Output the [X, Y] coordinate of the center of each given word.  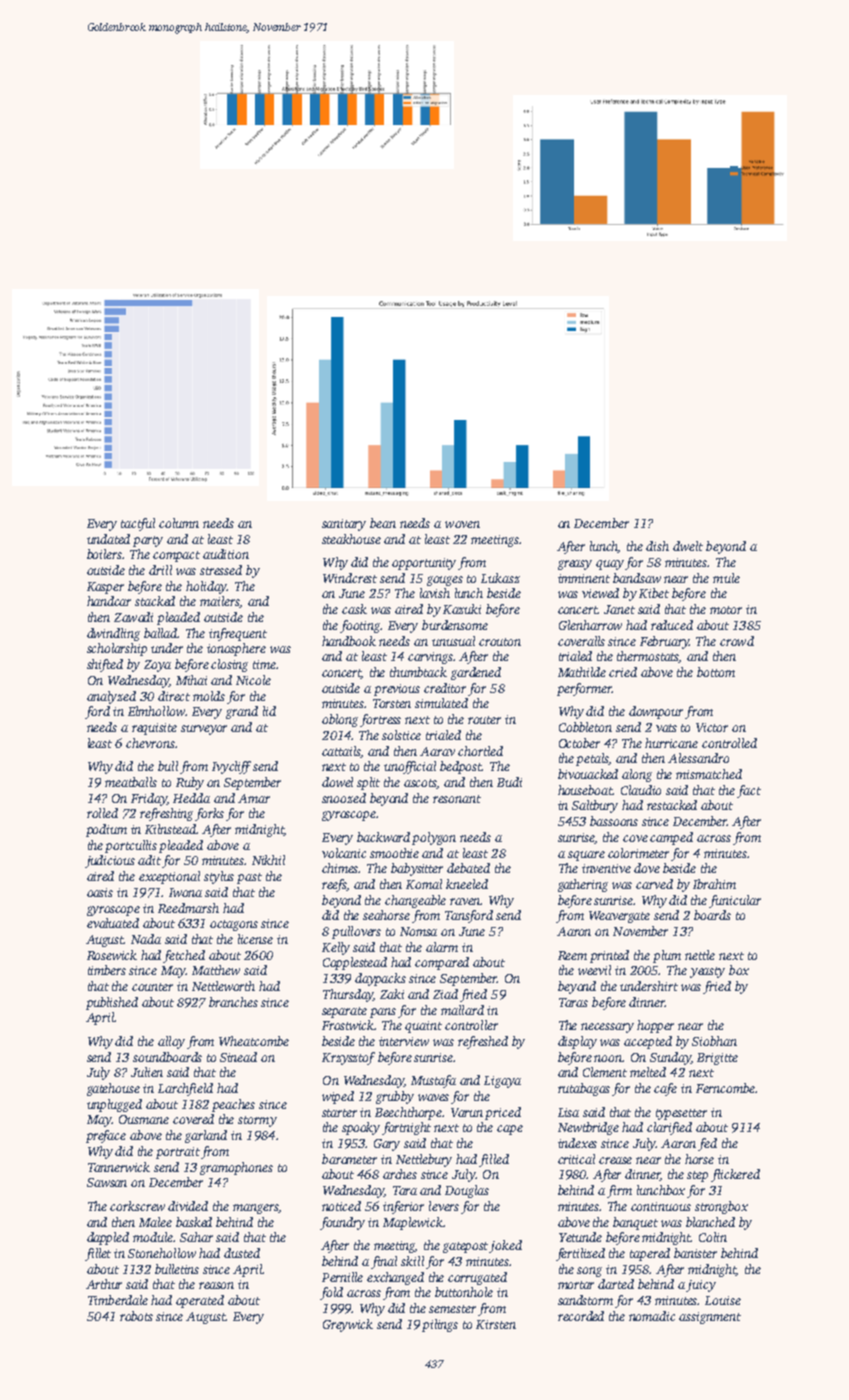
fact [749, 791]
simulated [441, 703]
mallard [462, 1010]
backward [383, 837]
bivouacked [588, 774]
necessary [607, 1028]
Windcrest [350, 578]
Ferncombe [725, 1088]
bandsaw [637, 578]
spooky [361, 1128]
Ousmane [144, 1119]
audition [226, 554]
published [112, 1003]
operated [200, 1301]
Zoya [157, 666]
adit [149, 860]
